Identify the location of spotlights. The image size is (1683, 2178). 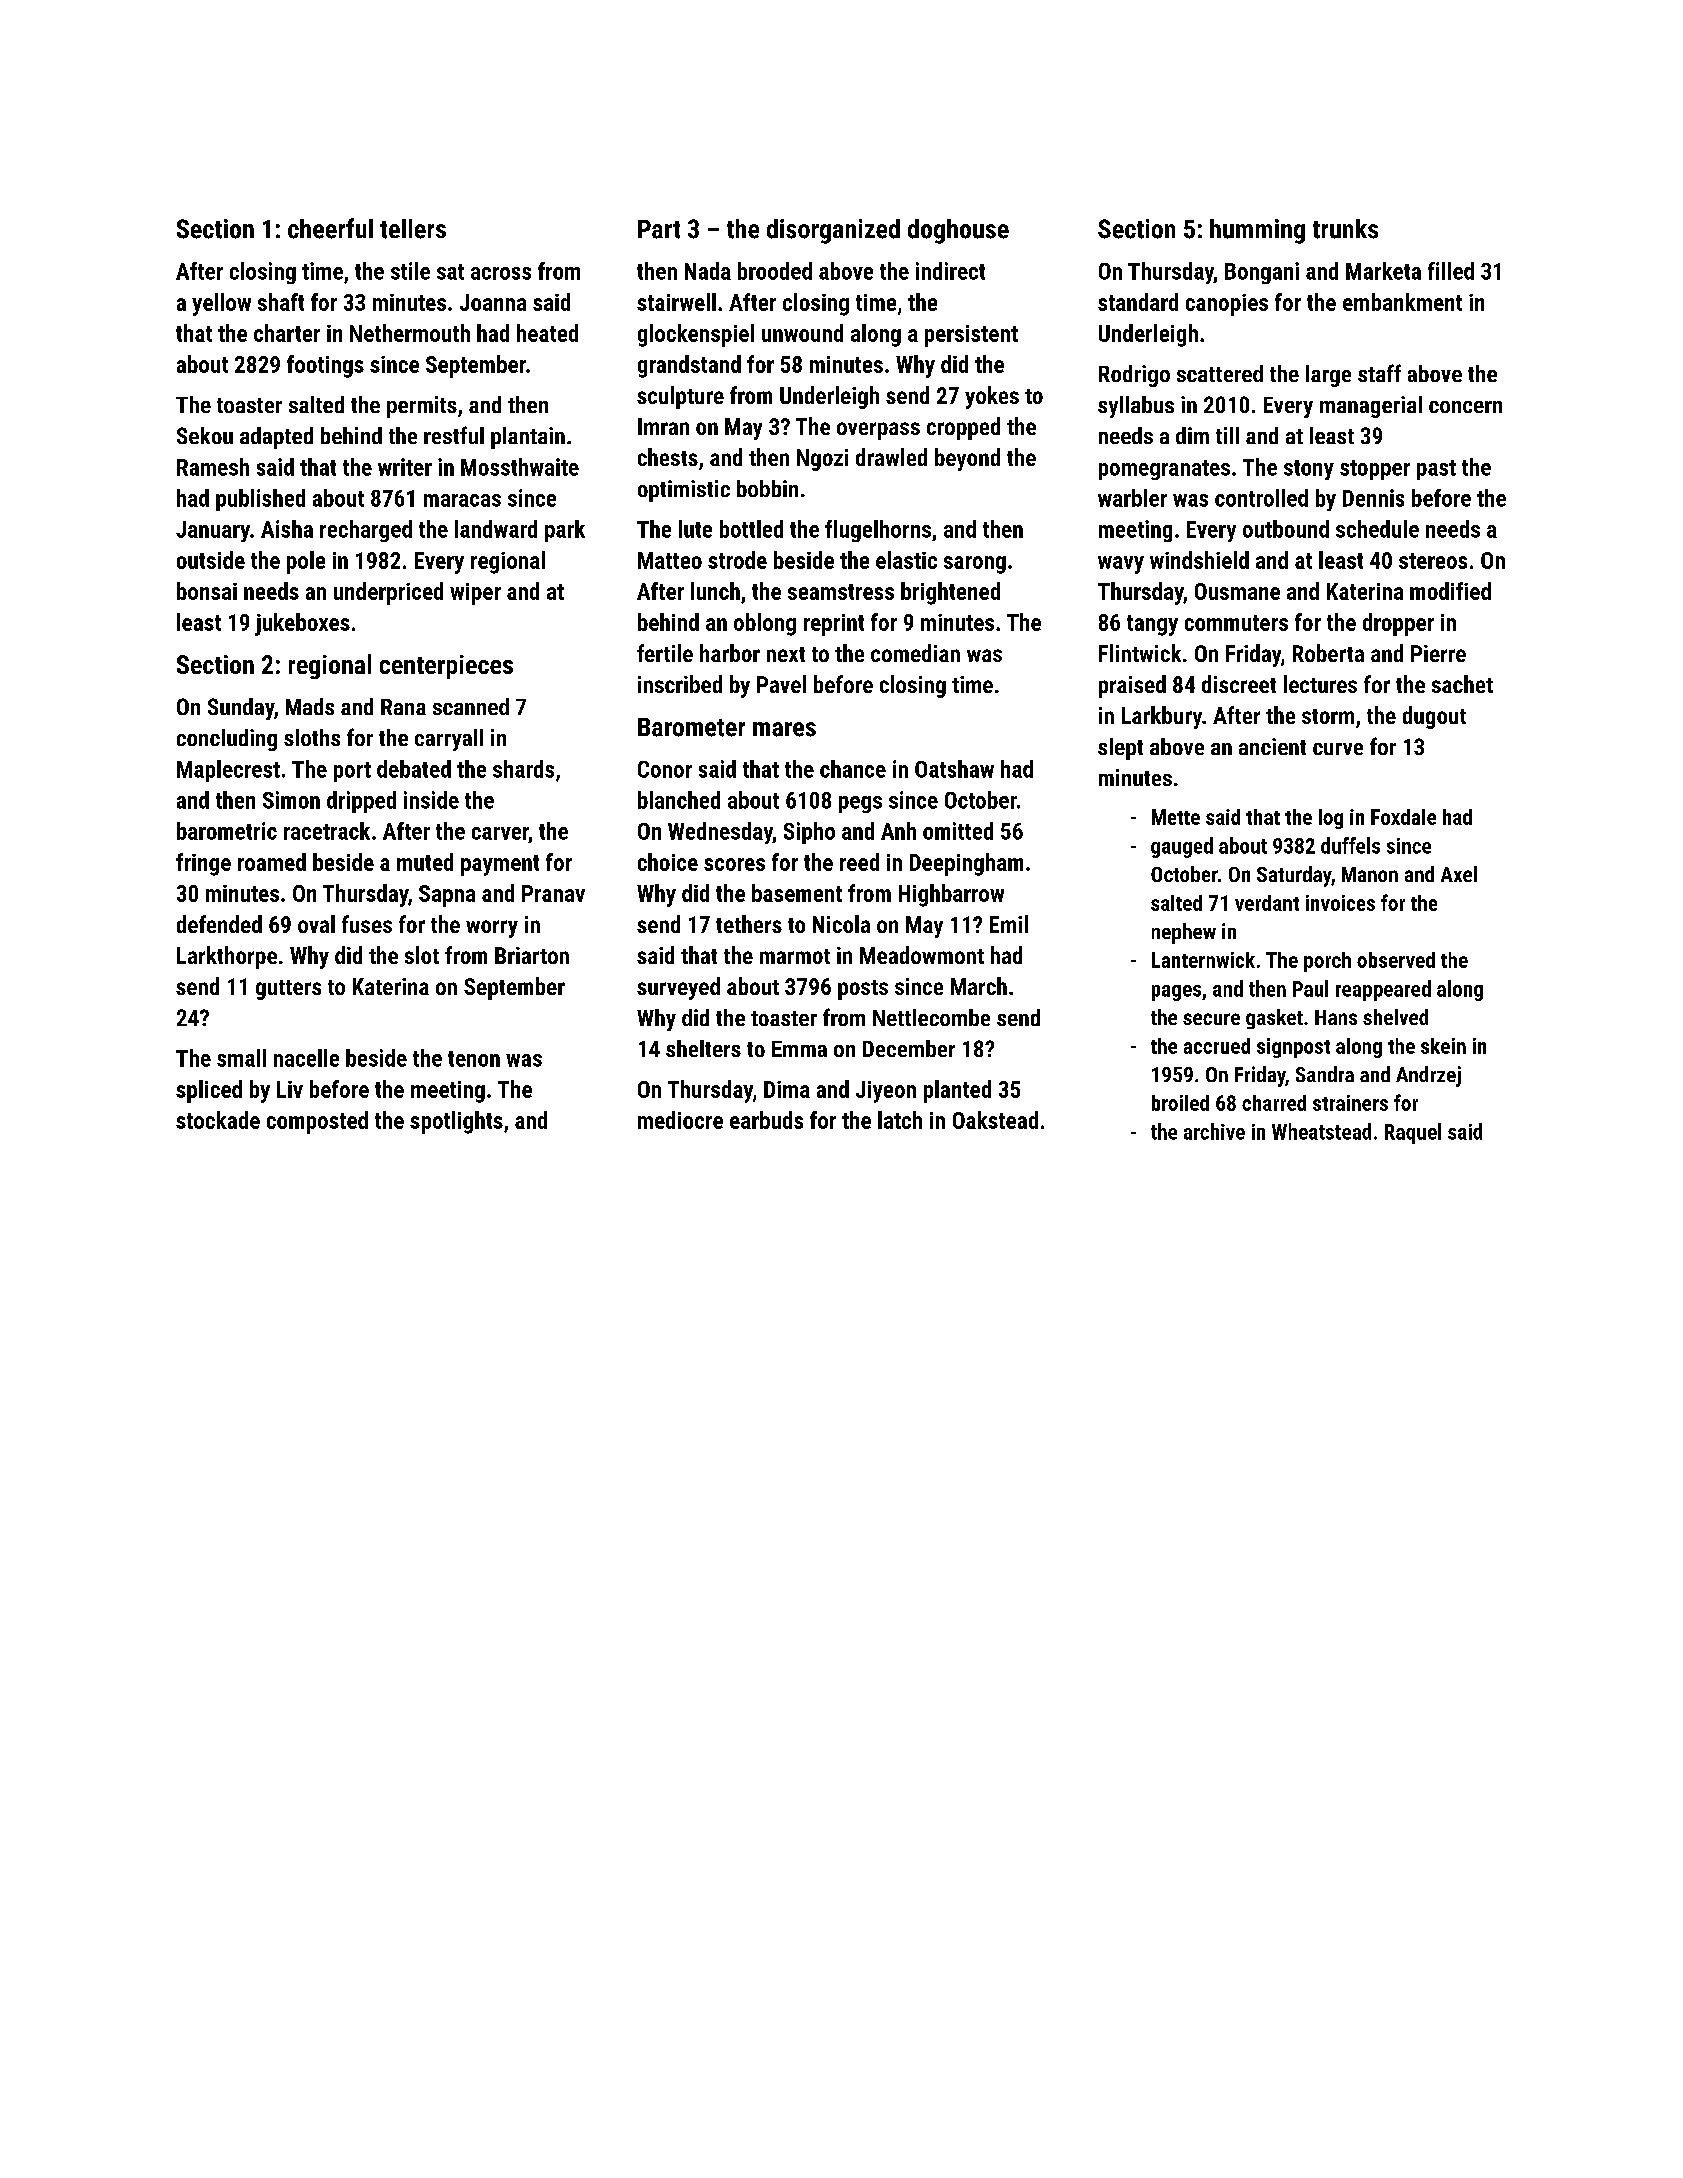
(456, 1122).
